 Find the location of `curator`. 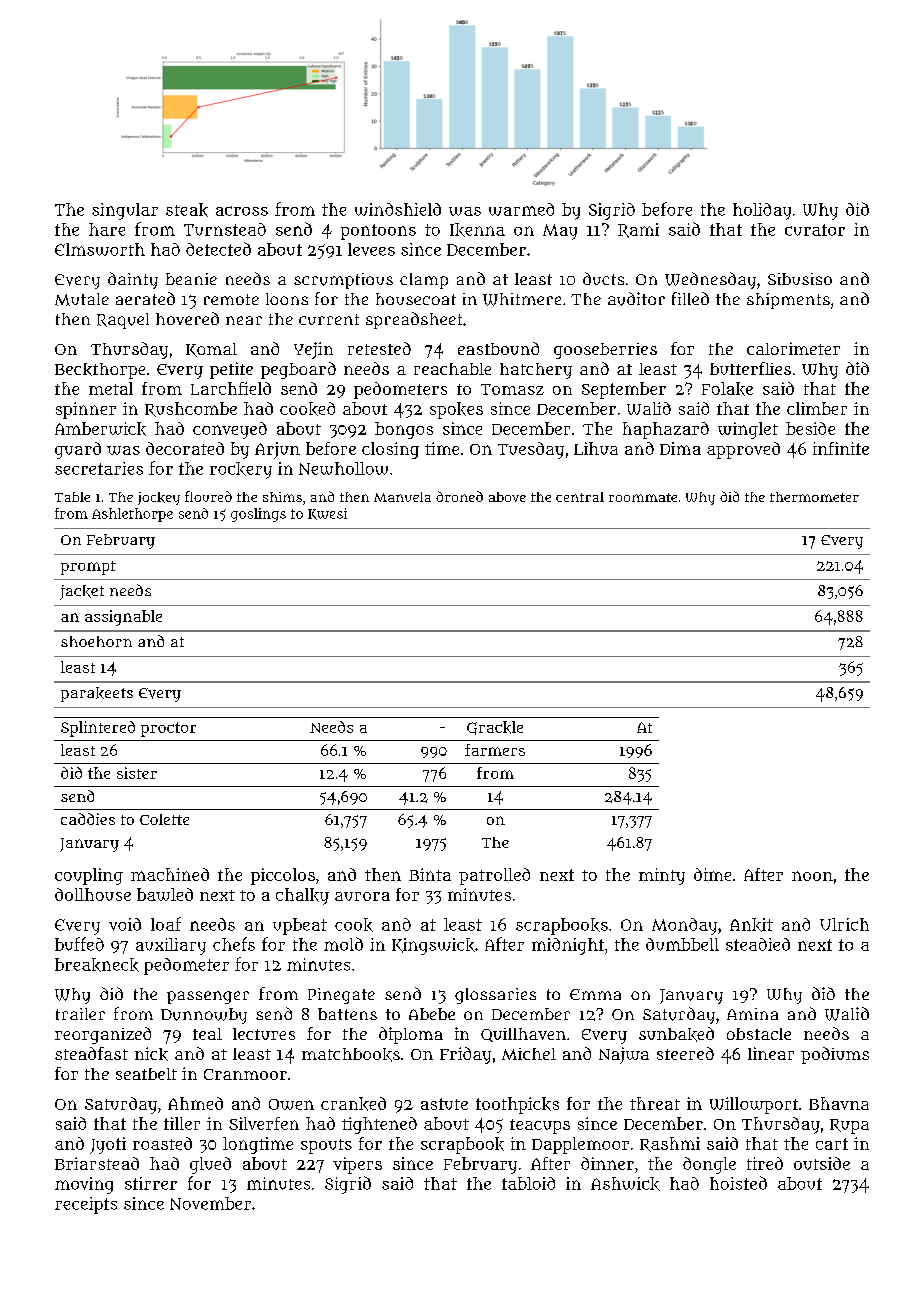

curator is located at coordinates (815, 230).
